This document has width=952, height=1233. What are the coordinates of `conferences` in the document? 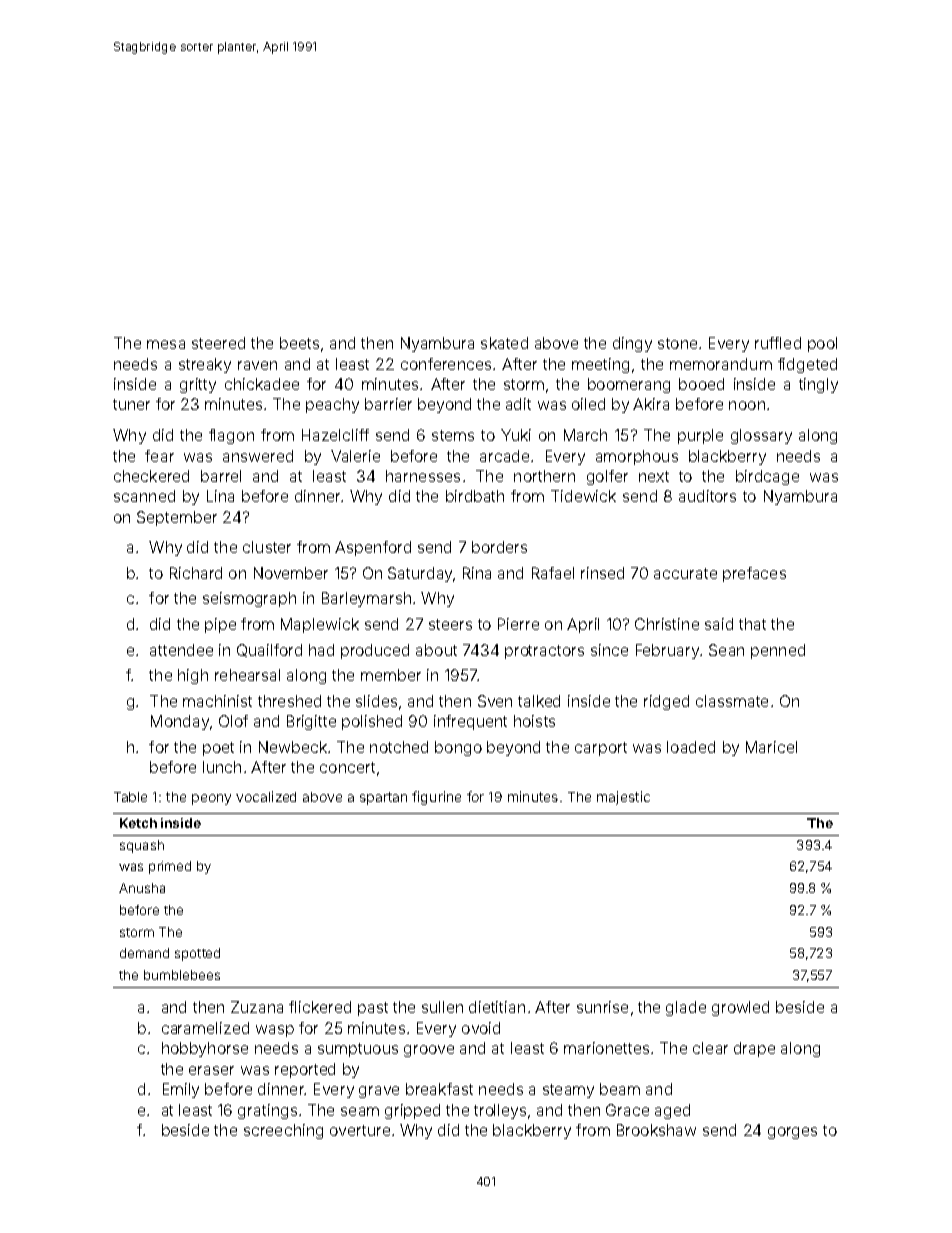 It's located at (446, 364).
